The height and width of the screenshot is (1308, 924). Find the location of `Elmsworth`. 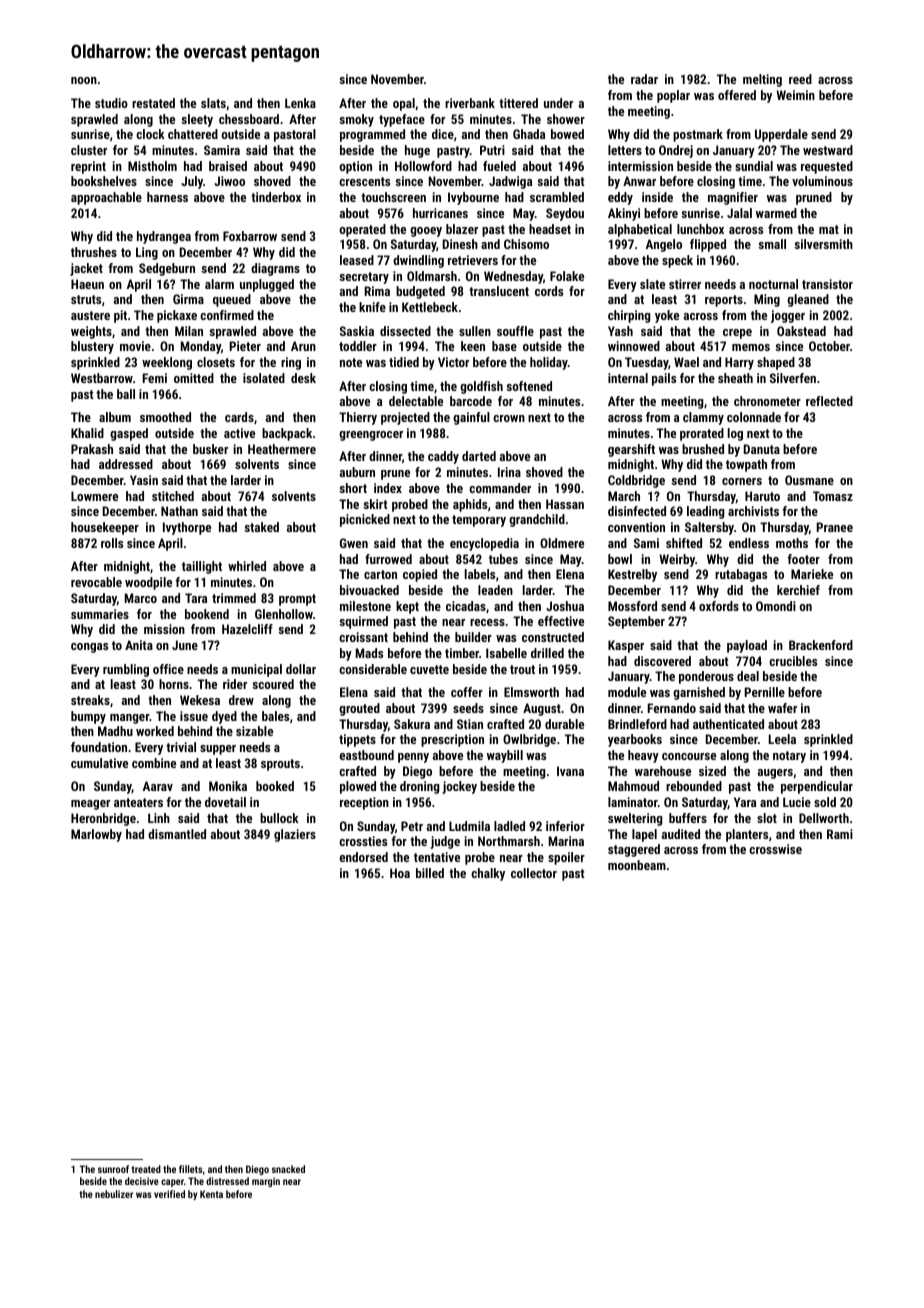

Elmsworth is located at coordinates (531, 692).
